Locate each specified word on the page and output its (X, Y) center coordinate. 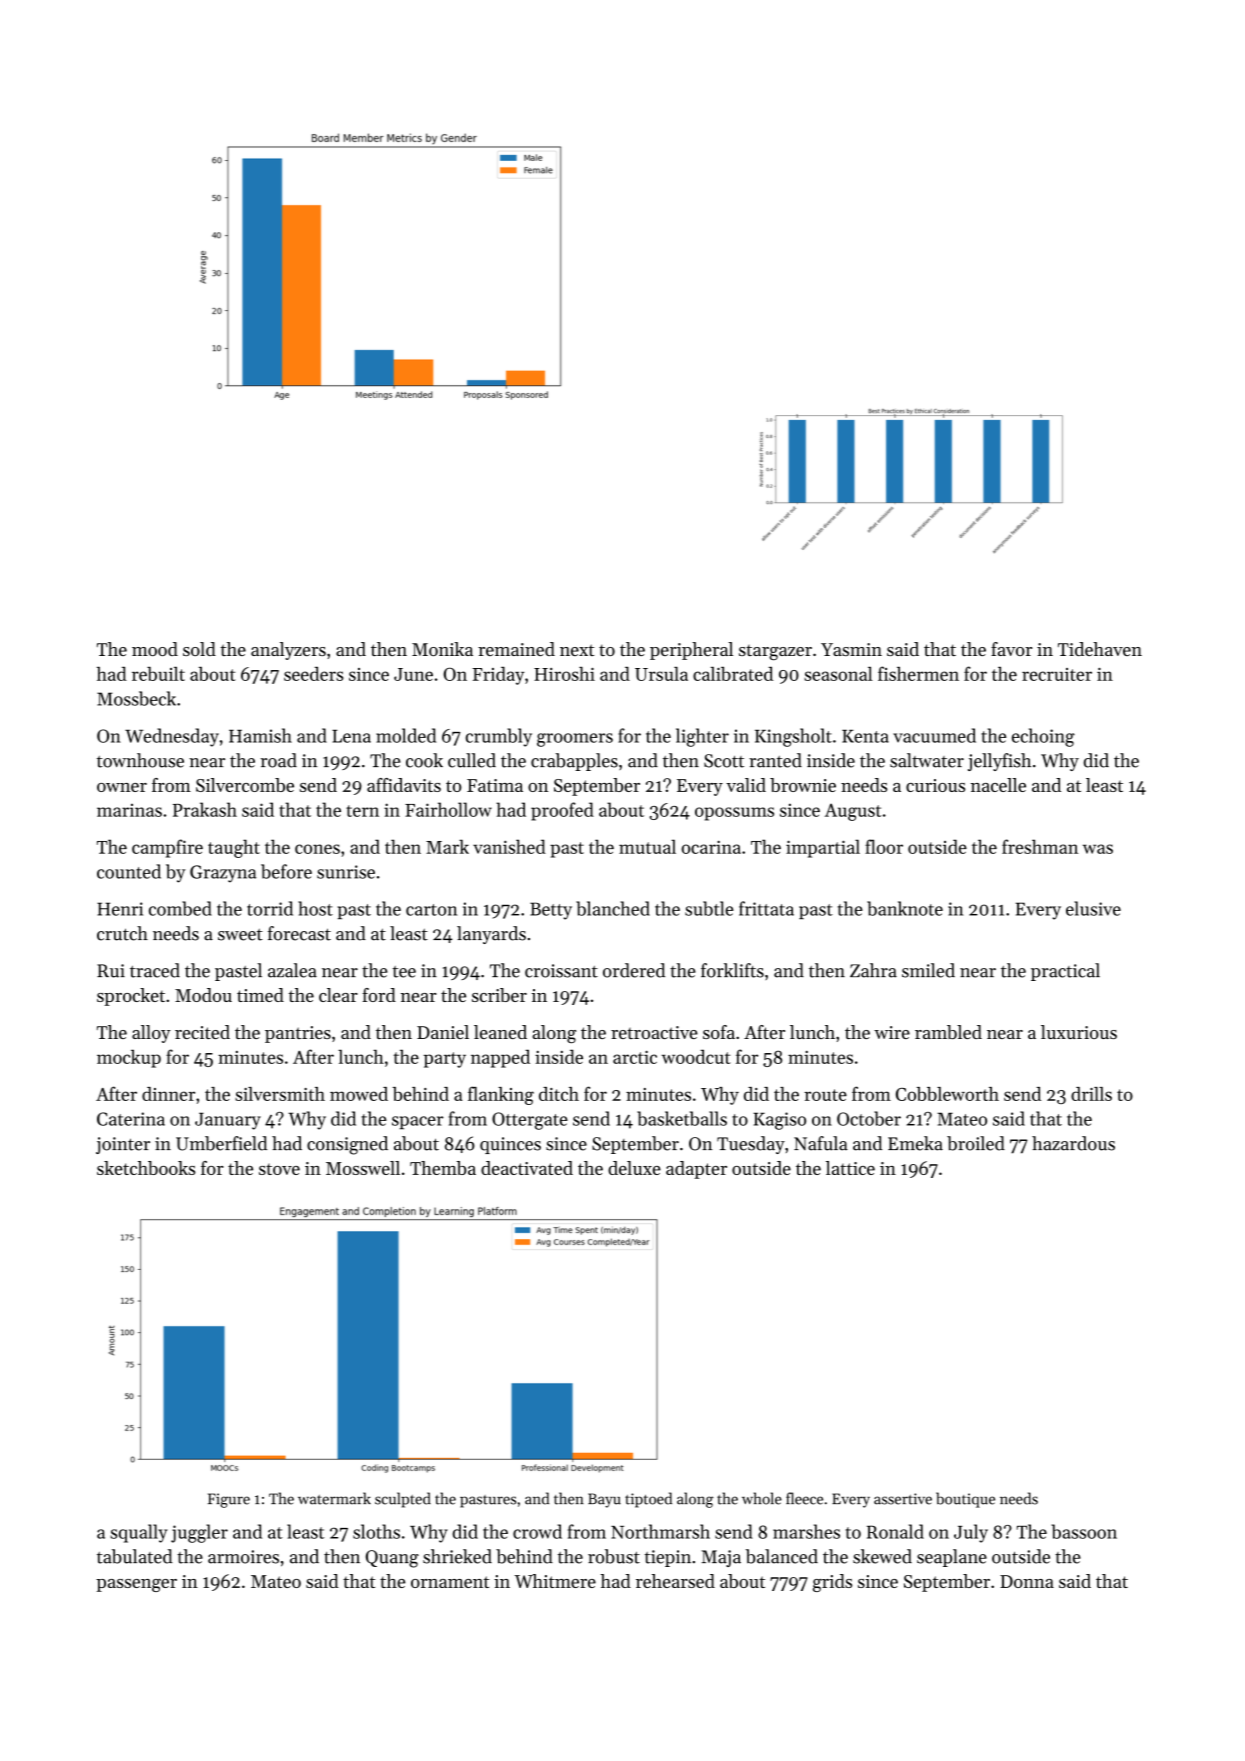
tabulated (135, 1556)
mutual (647, 846)
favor (1011, 649)
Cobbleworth (947, 1094)
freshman (1040, 846)
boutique (965, 1500)
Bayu (604, 1500)
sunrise (346, 872)
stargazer (775, 653)
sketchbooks (146, 1168)
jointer (123, 1145)
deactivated (527, 1168)
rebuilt (158, 674)
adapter (696, 1170)
